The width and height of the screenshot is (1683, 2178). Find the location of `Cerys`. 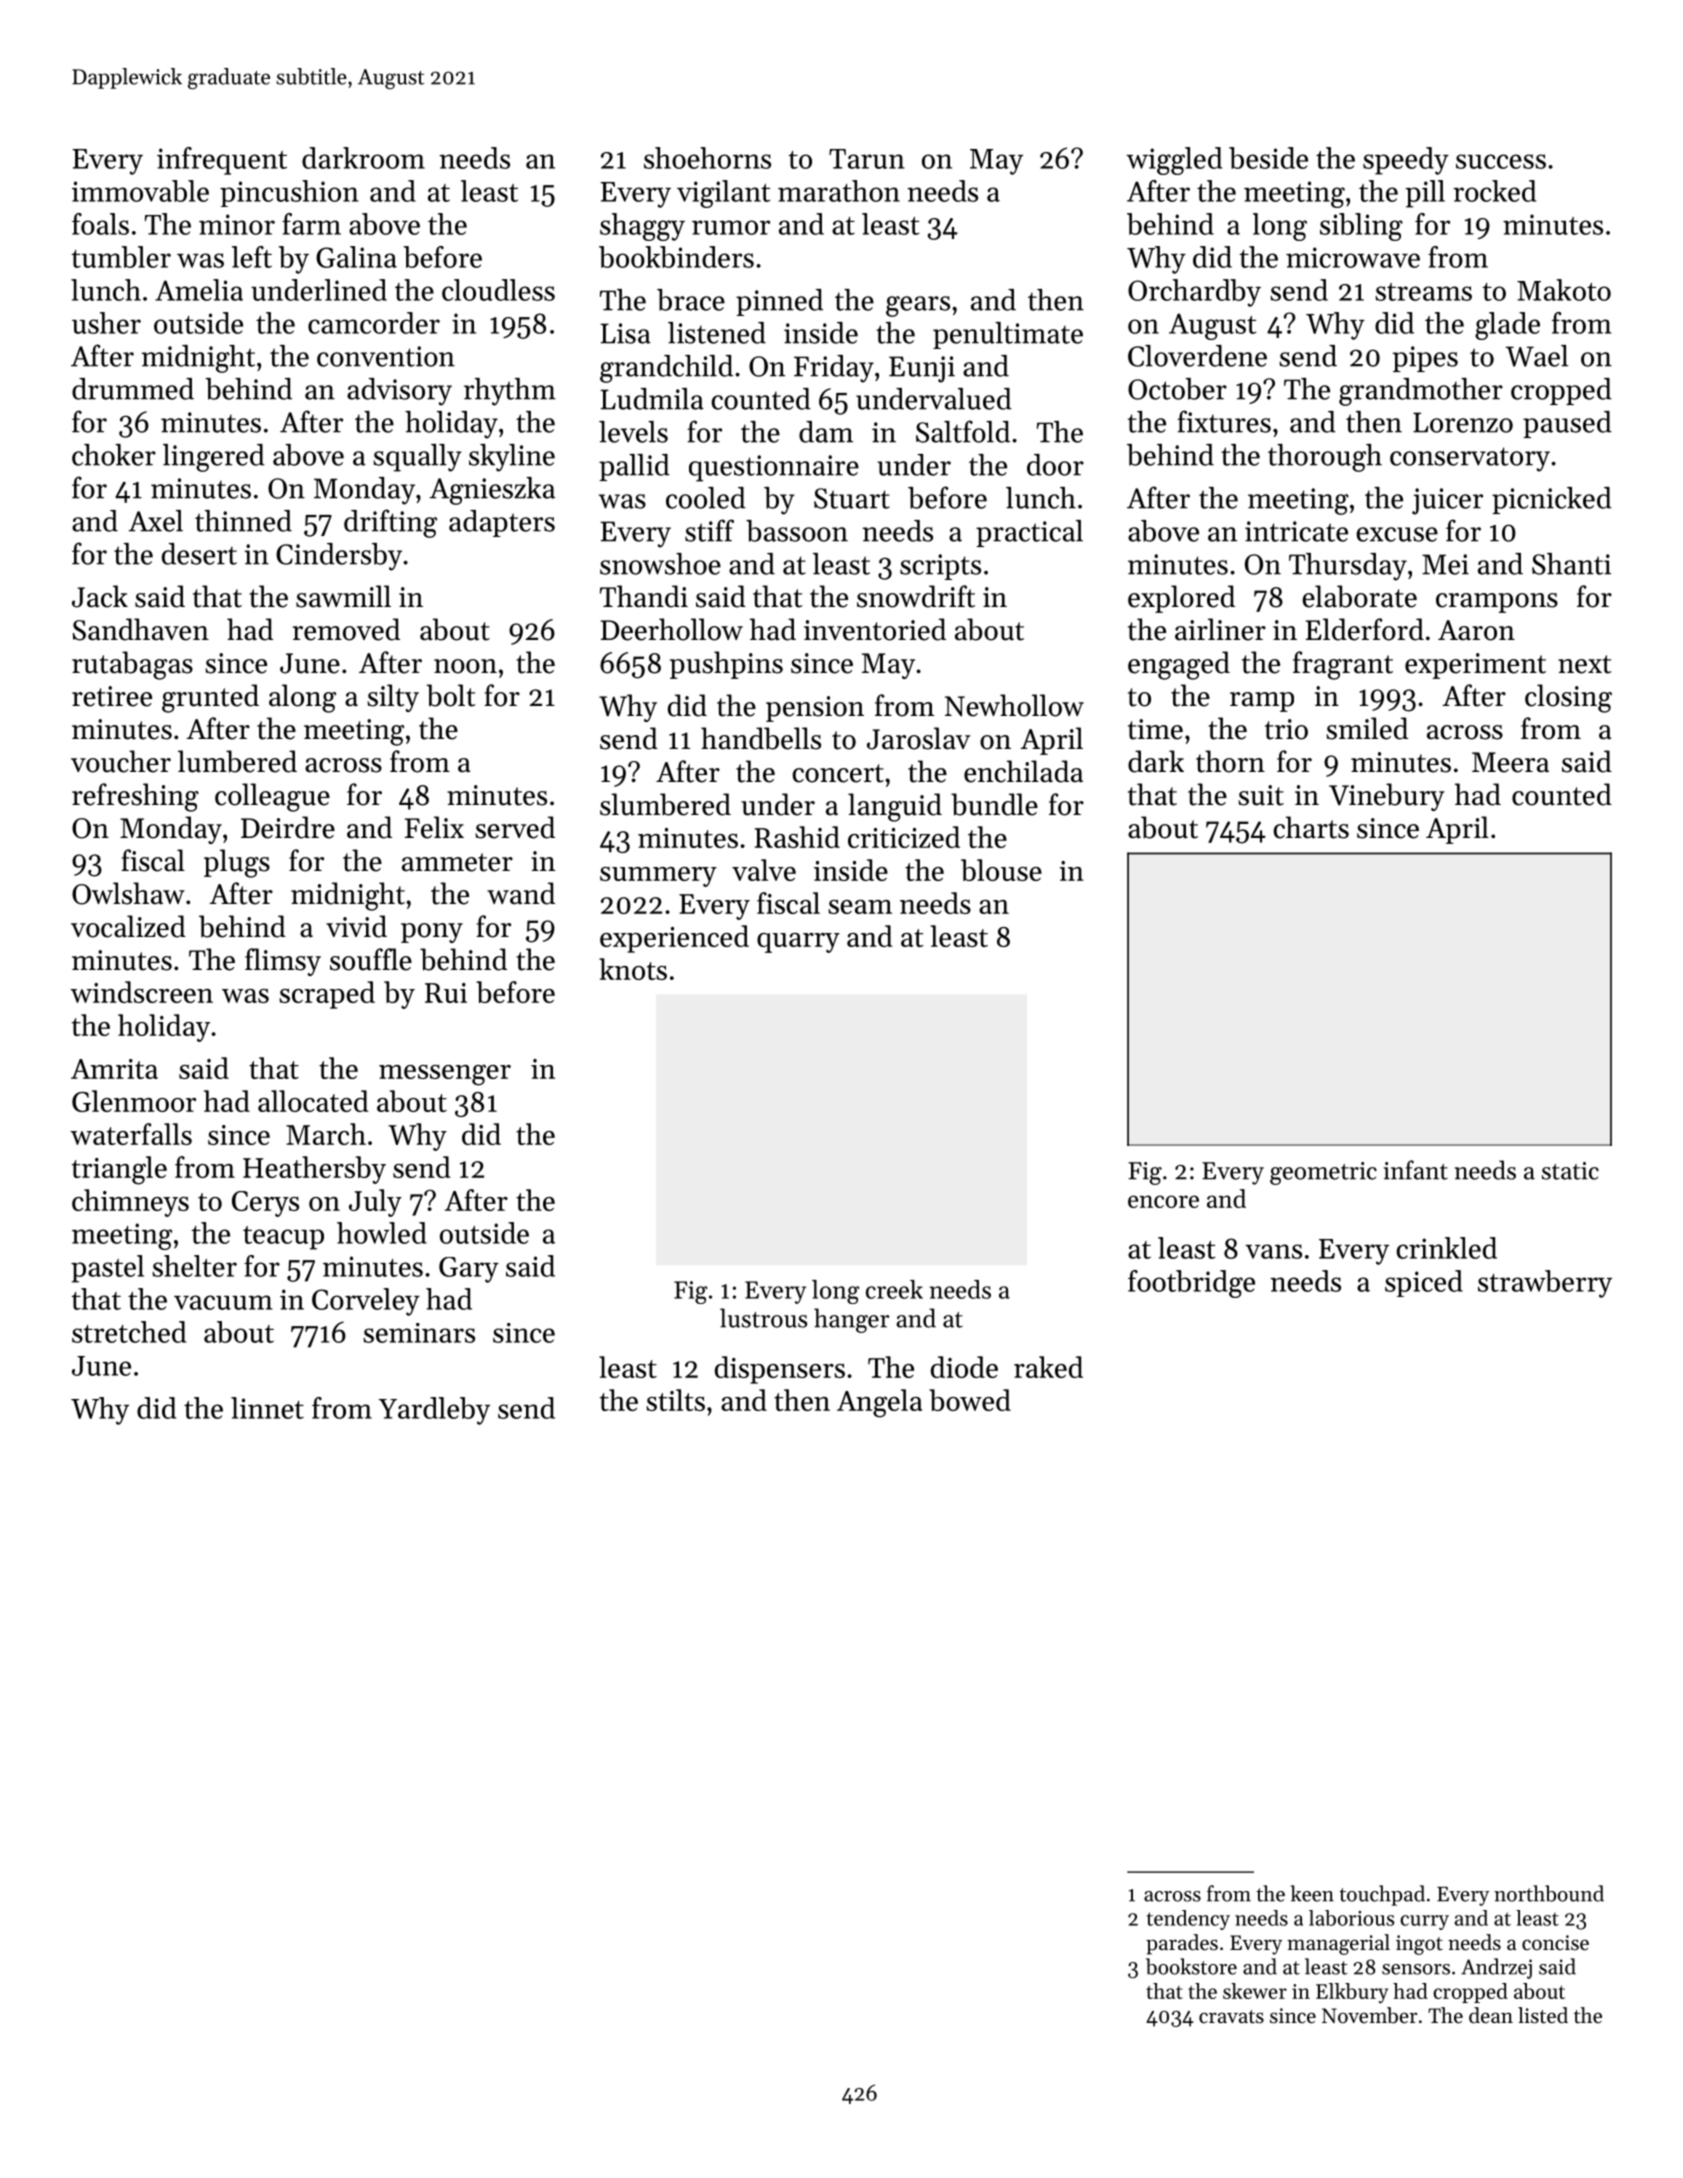

Cerys is located at coordinates (265, 1204).
